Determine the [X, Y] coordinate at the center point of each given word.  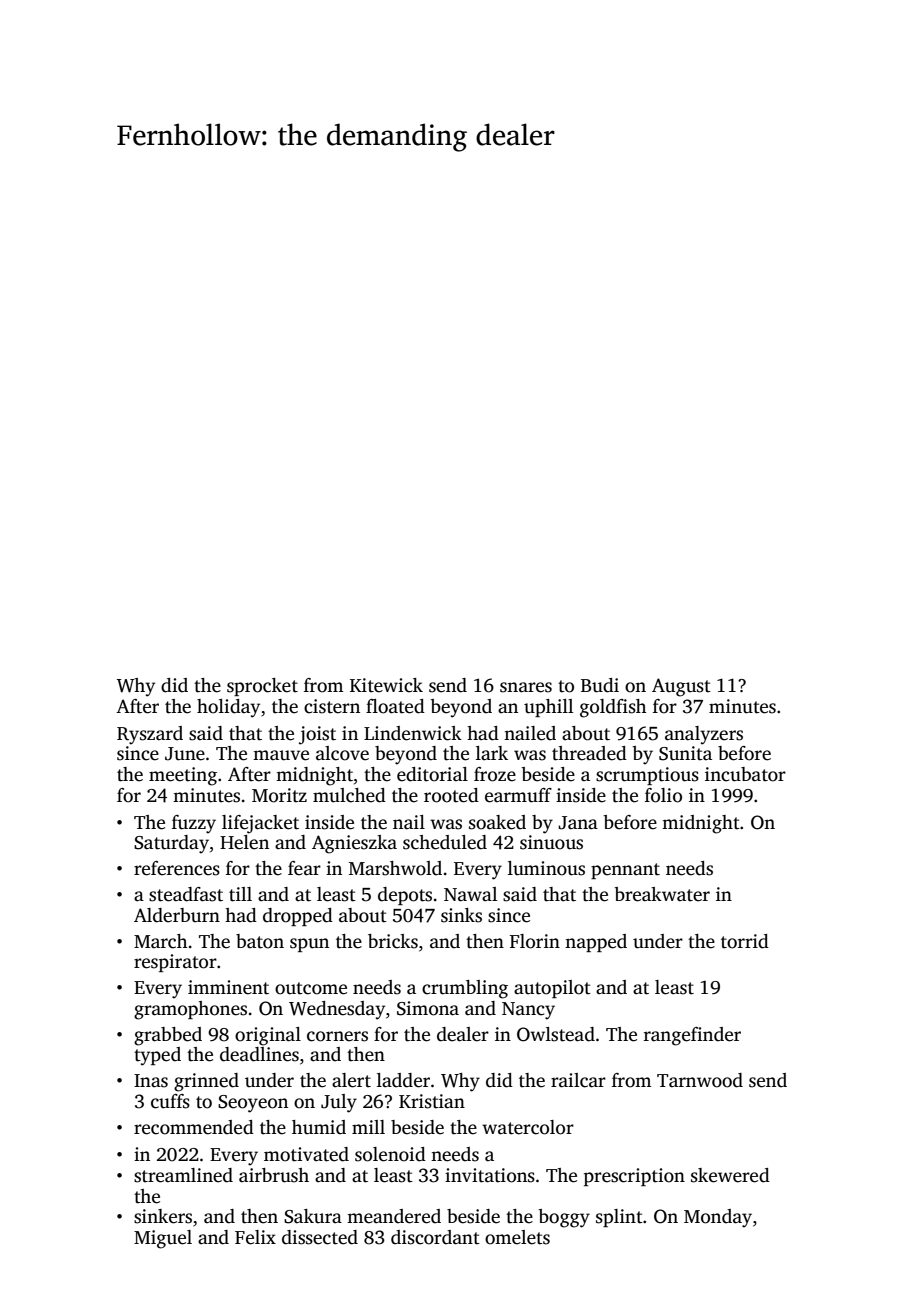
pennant [625, 871]
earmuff [518, 795]
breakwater [662, 894]
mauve [281, 755]
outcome [311, 988]
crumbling [465, 989]
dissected [320, 1237]
